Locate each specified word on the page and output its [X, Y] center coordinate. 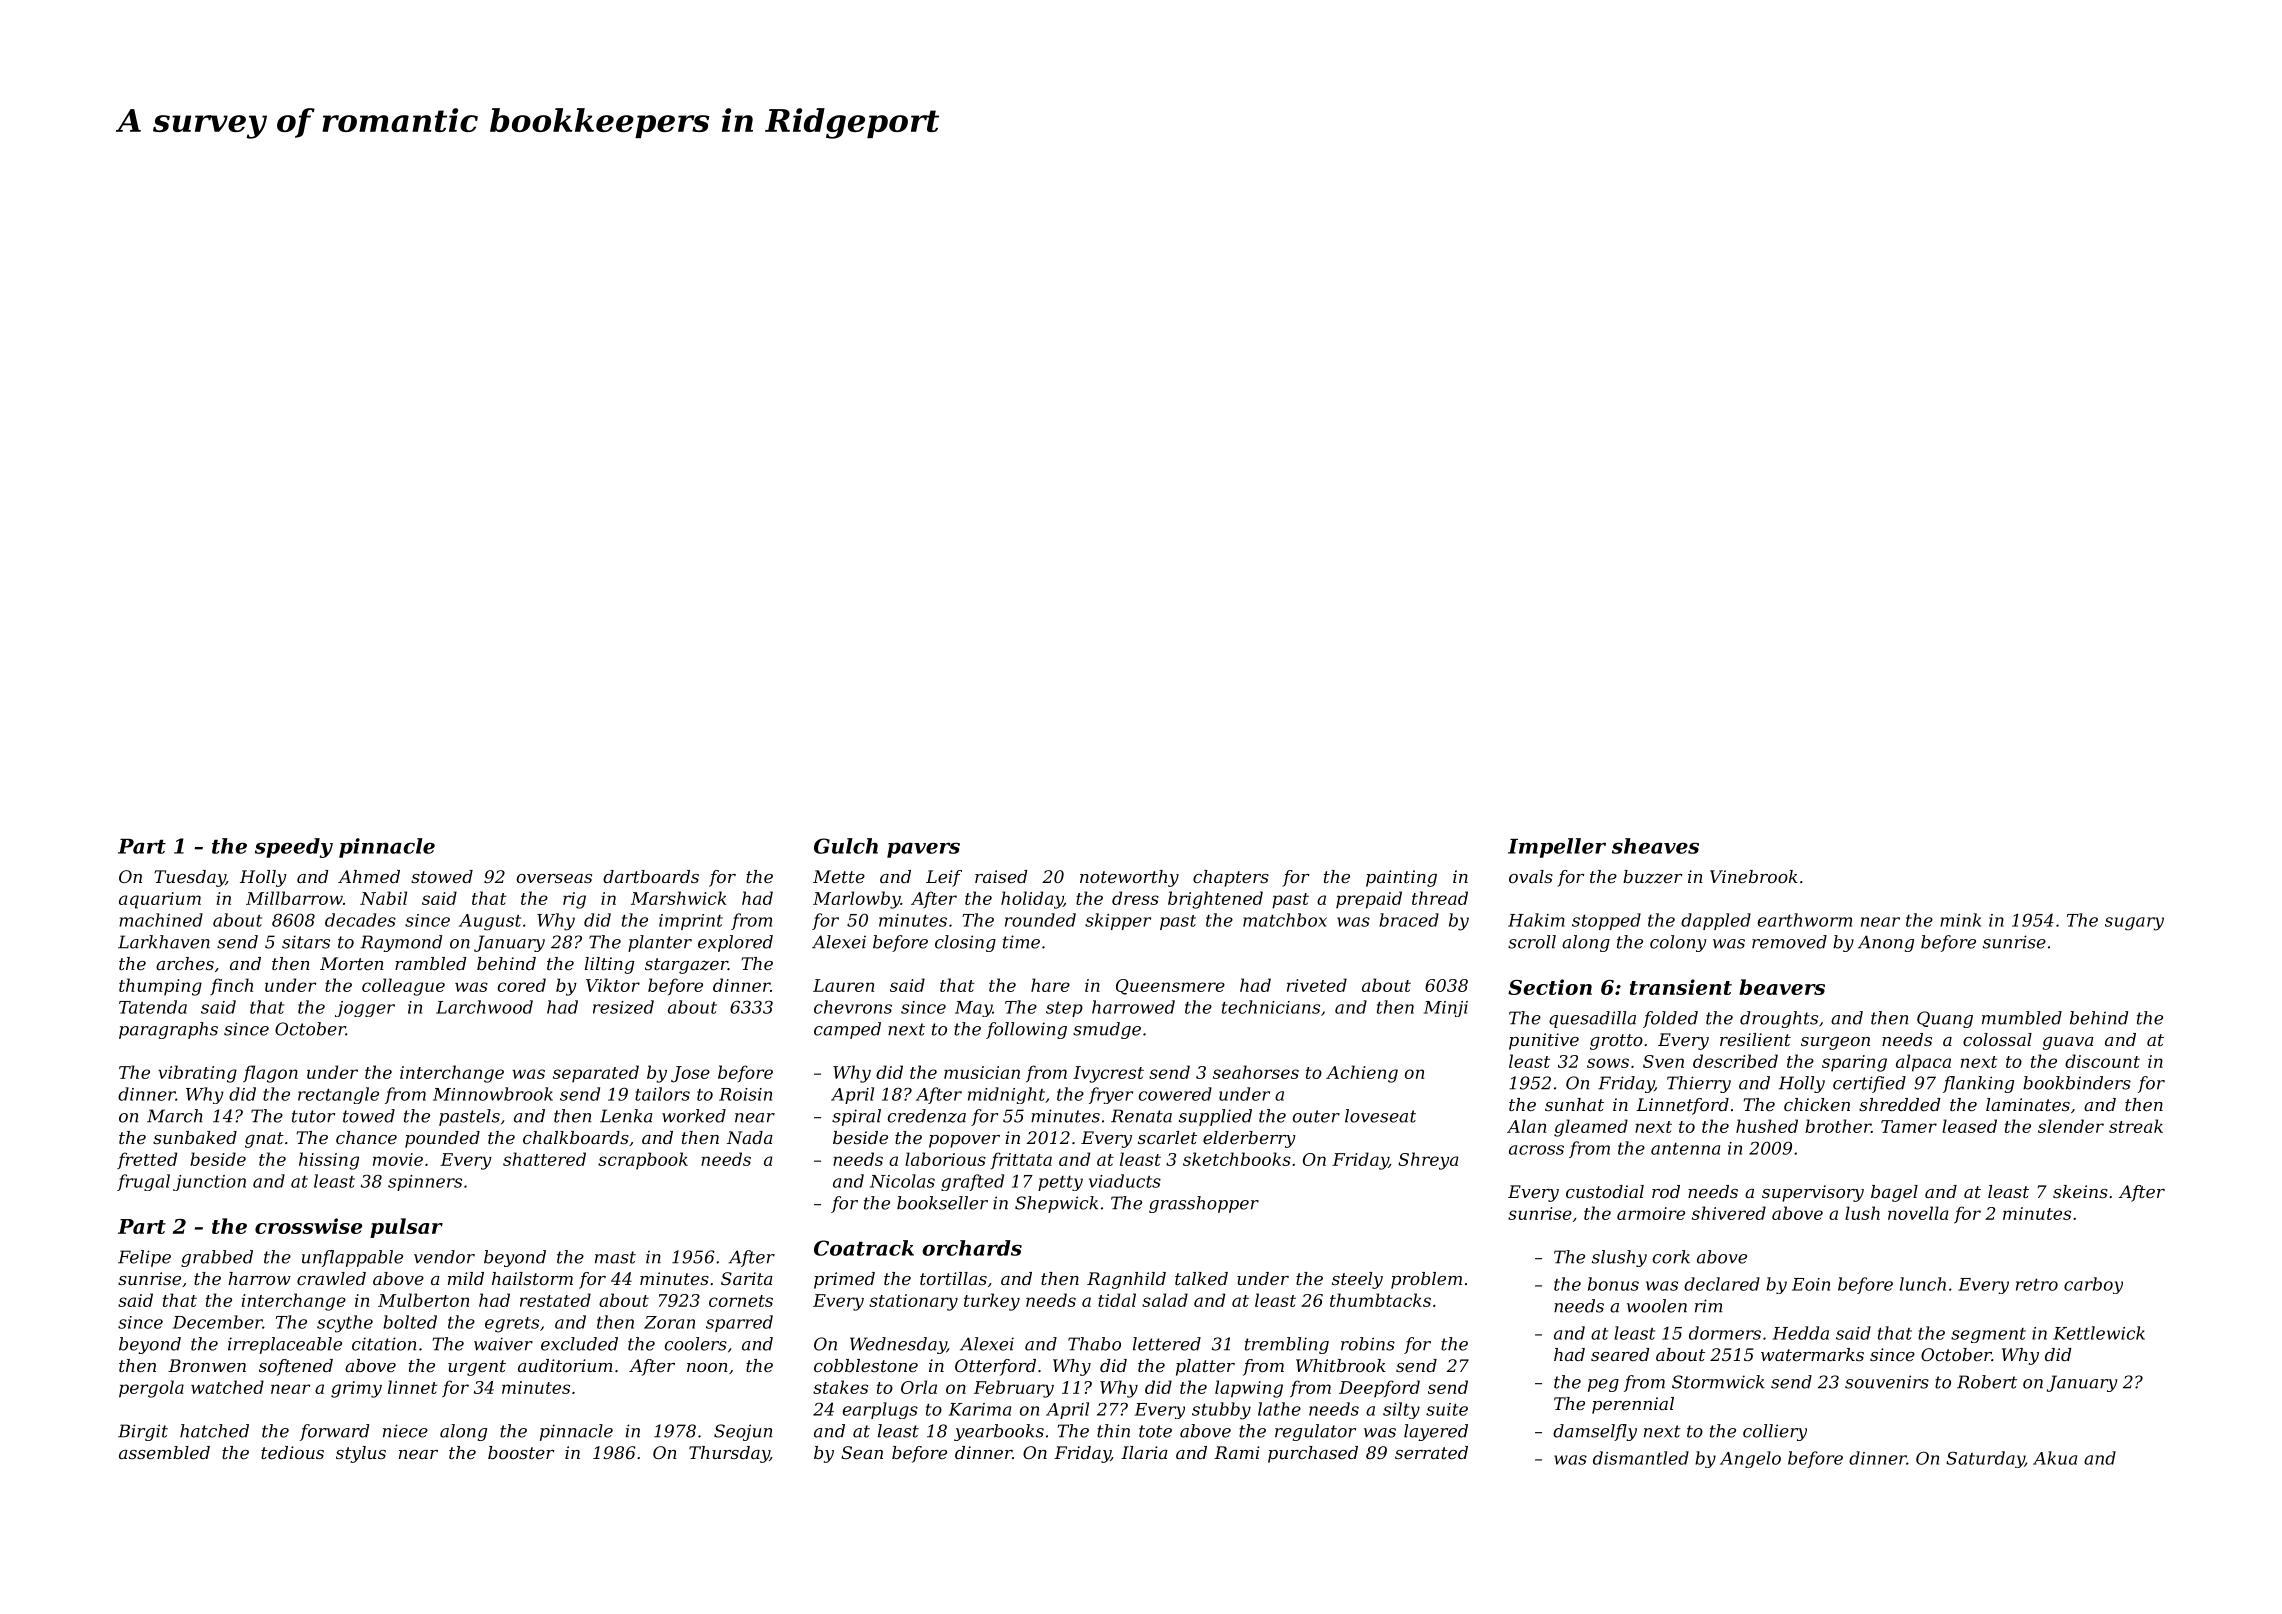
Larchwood [484, 1007]
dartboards [651, 876]
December [218, 1322]
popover [964, 1141]
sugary [2134, 924]
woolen [1657, 1306]
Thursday [729, 1454]
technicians [1271, 1007]
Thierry [1699, 1084]
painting [1401, 878]
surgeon [1835, 1043]
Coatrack [864, 1248]
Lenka [626, 1116]
